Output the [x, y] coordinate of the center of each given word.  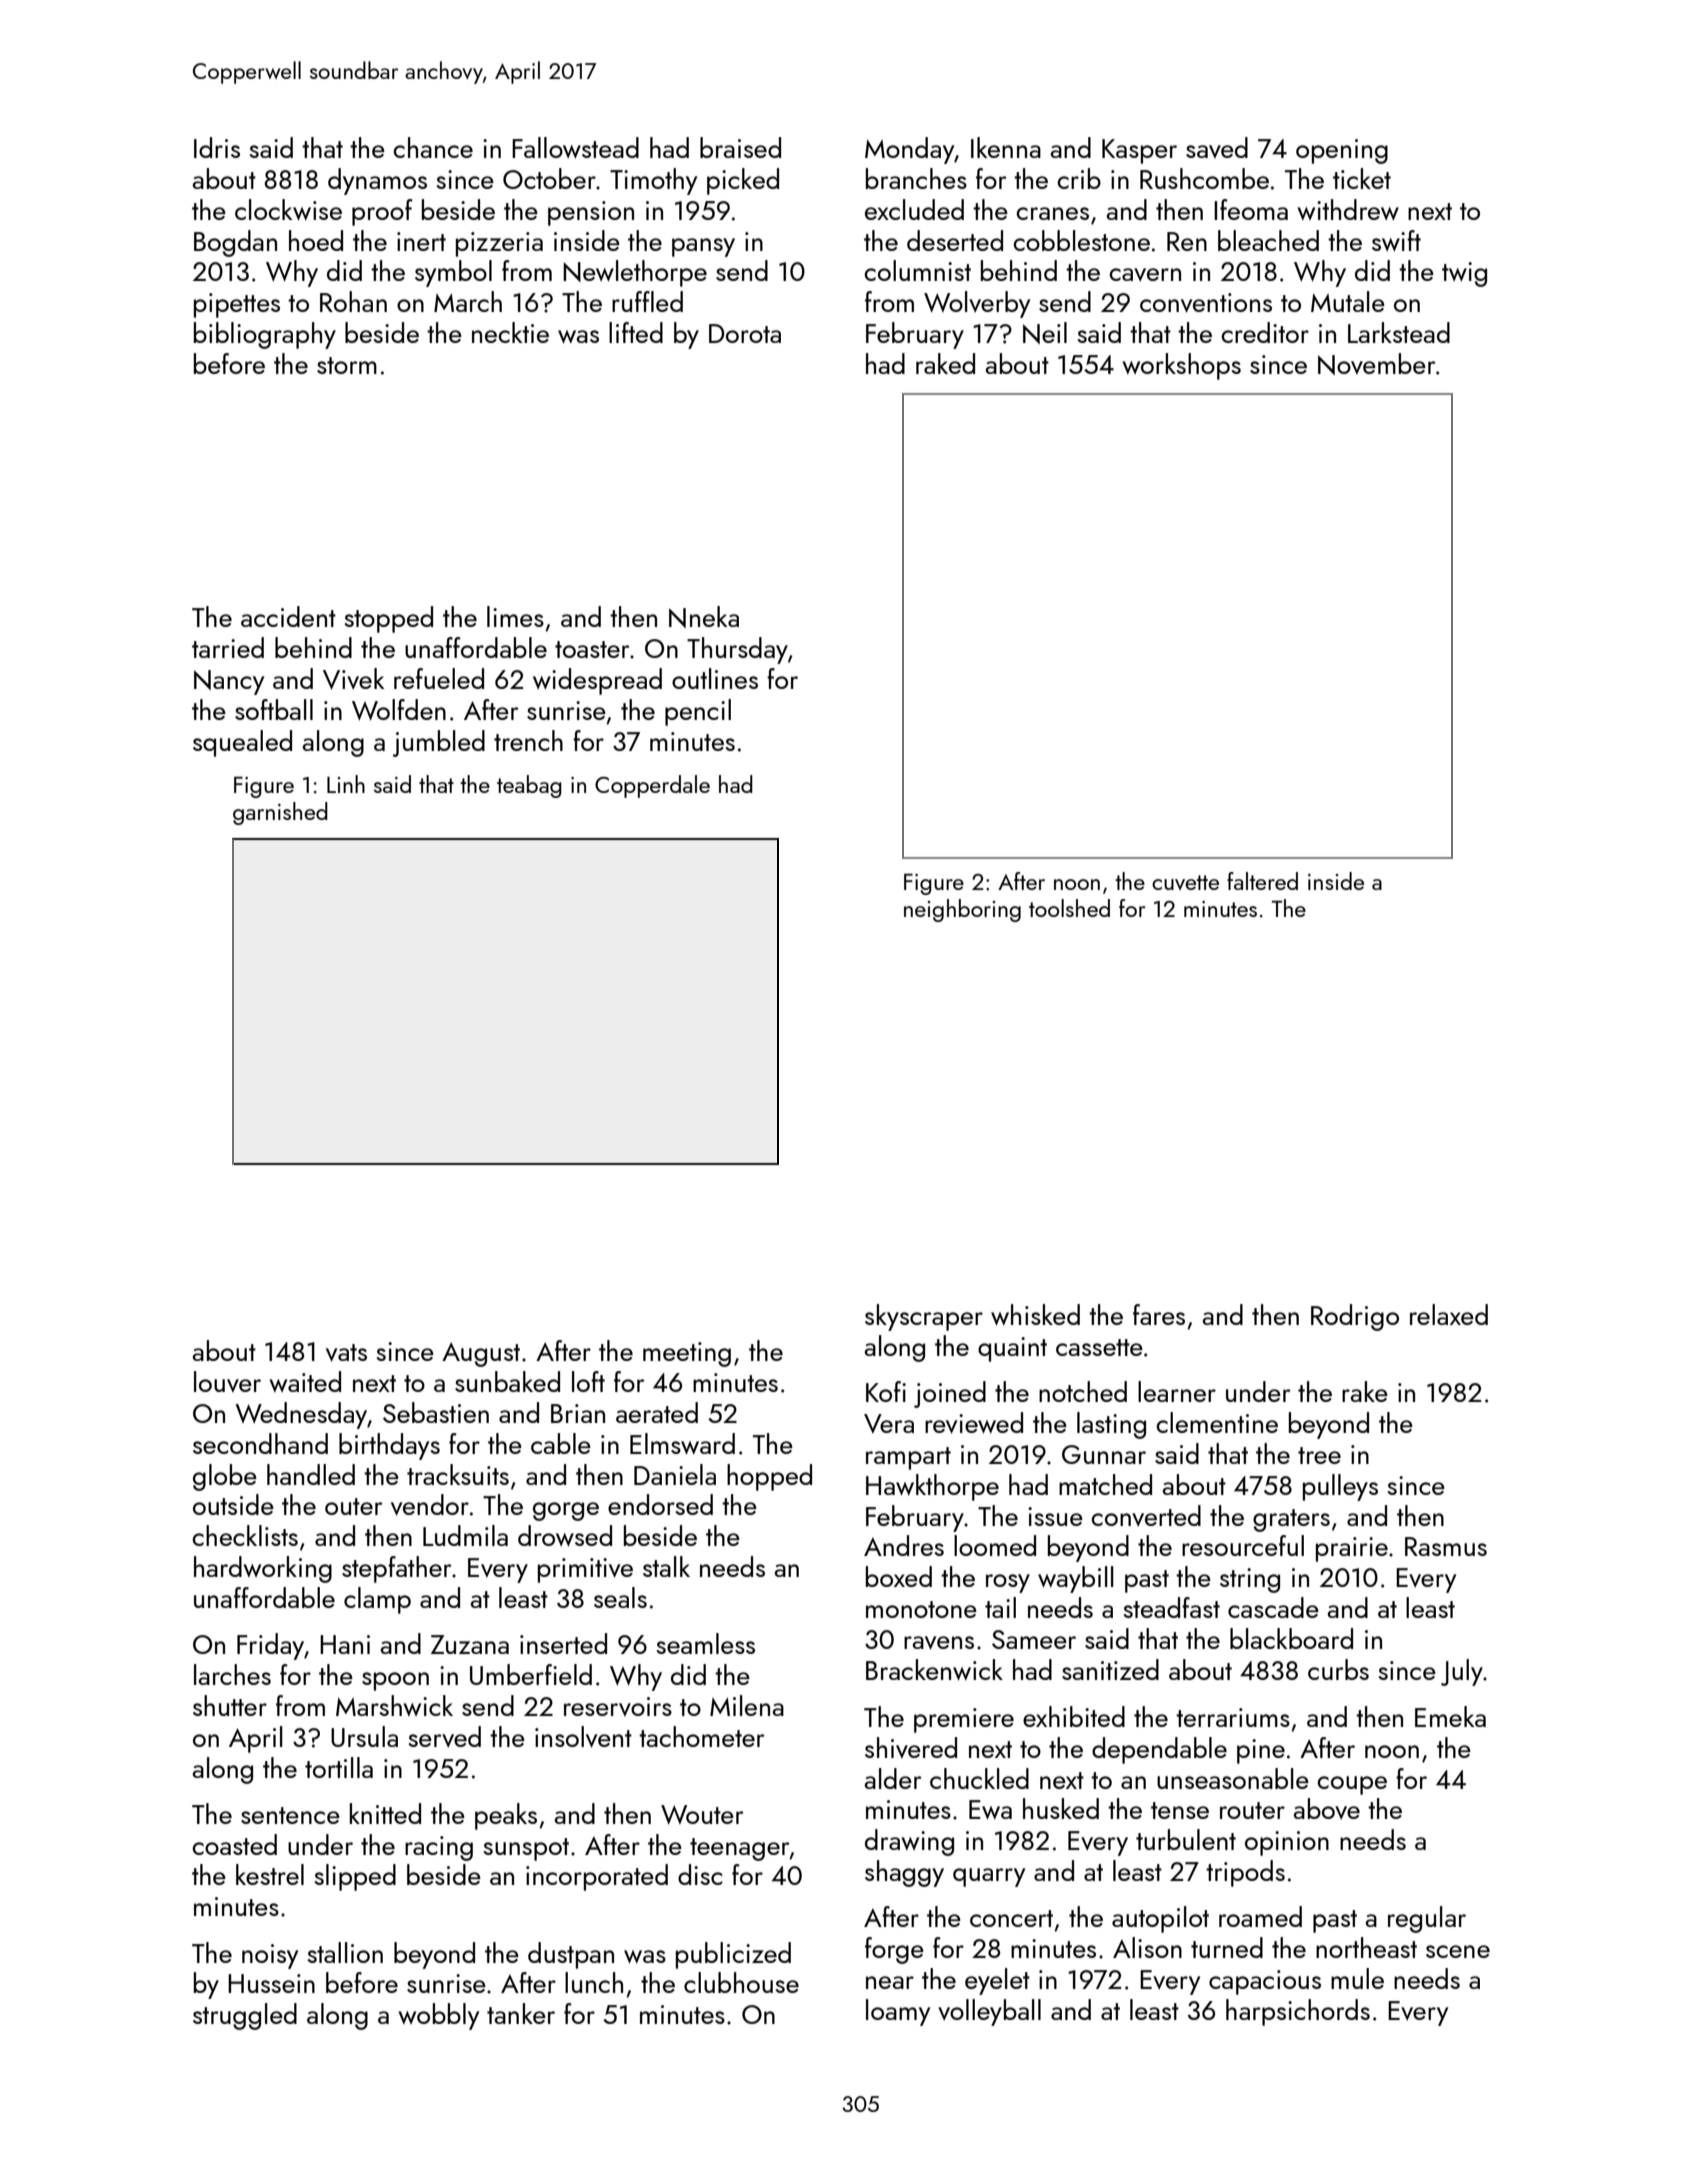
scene [1458, 1951]
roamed [1260, 1916]
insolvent [583, 1737]
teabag [529, 786]
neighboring [962, 910]
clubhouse [741, 1982]
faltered [1262, 881]
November [1377, 364]
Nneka [704, 617]
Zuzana [470, 1644]
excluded [914, 209]
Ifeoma [1251, 209]
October [549, 178]
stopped [389, 619]
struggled [245, 2016]
